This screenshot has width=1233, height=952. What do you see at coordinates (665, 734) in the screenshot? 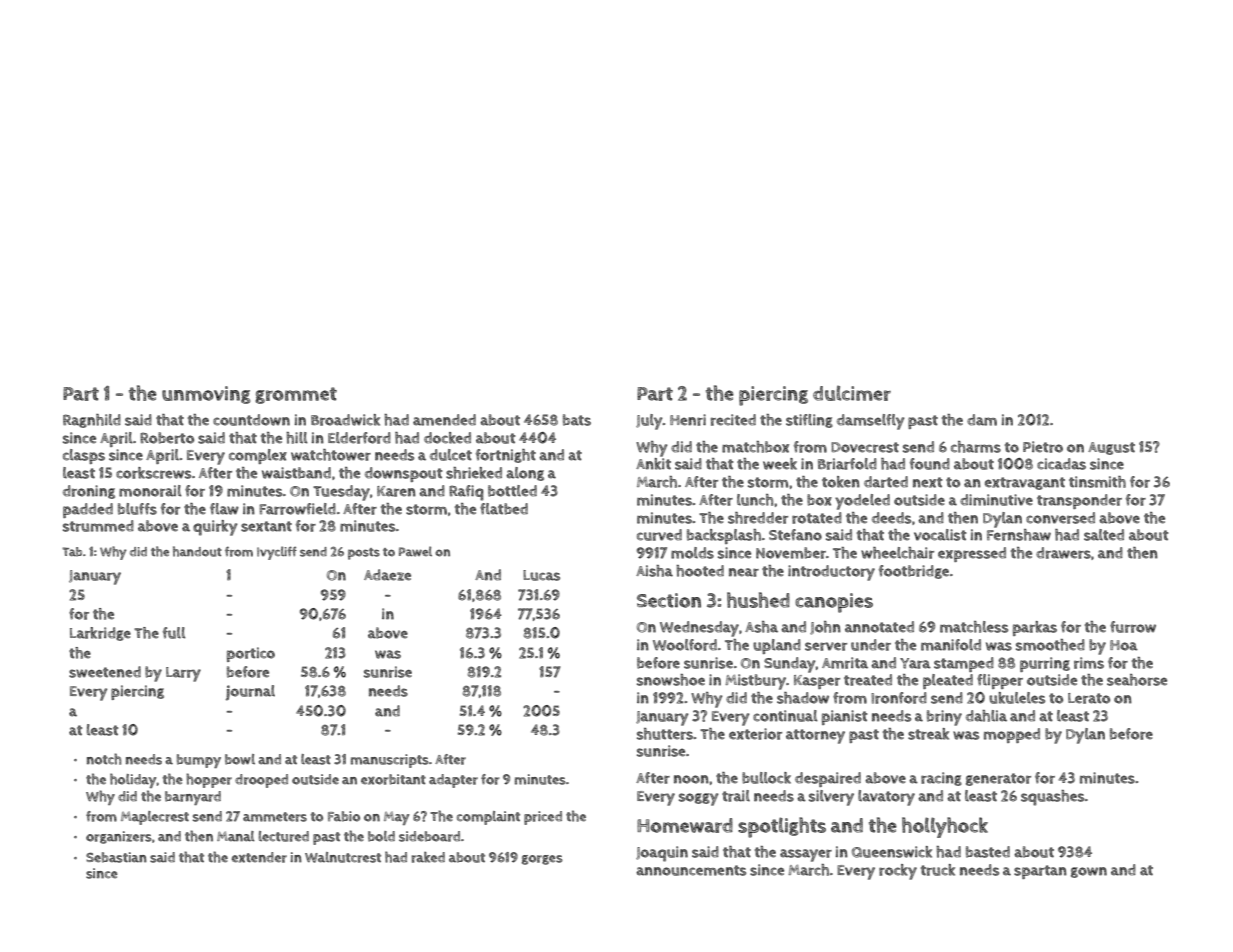
I see `shutters` at bounding box center [665, 734].
